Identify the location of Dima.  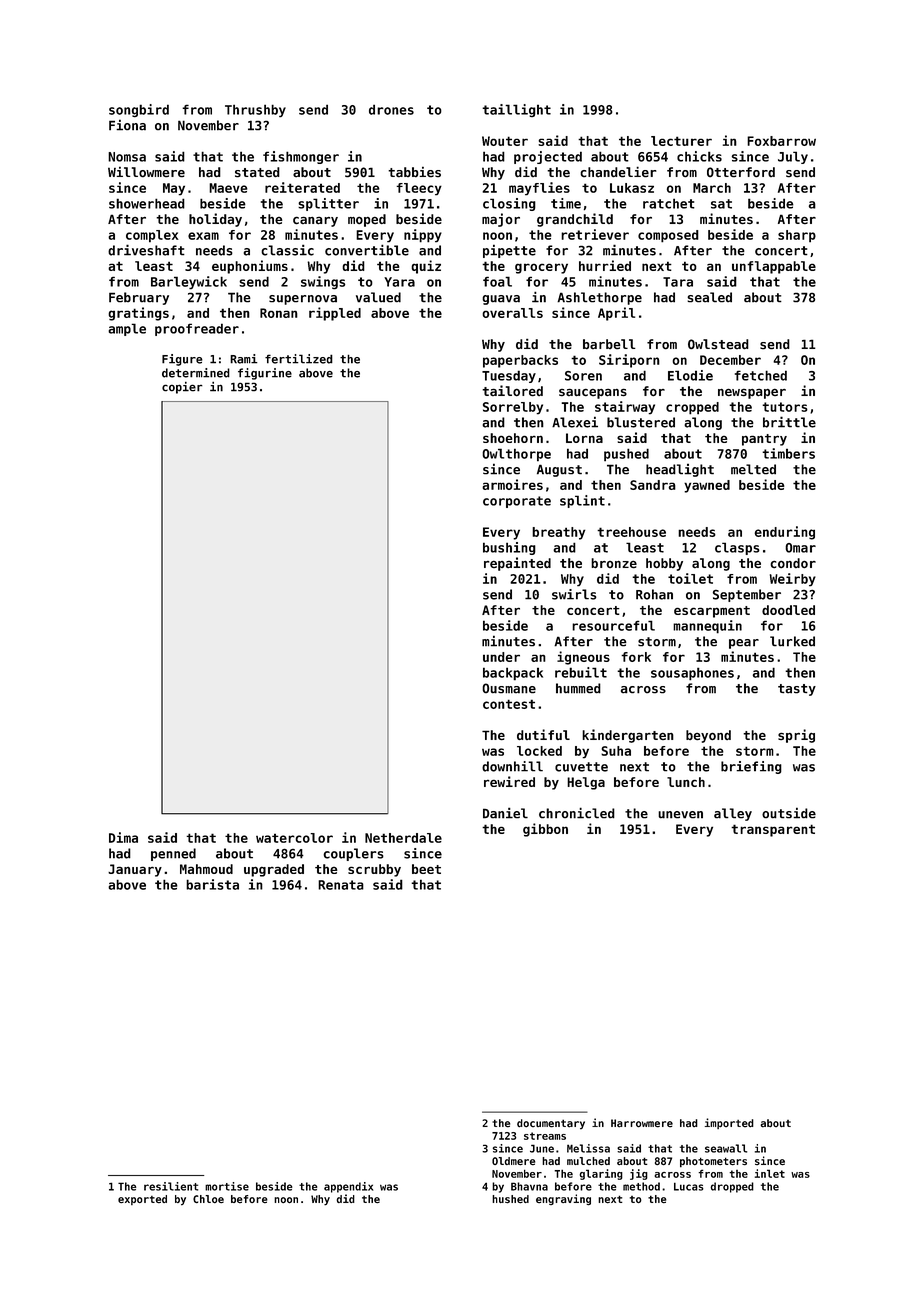
(123, 837).
